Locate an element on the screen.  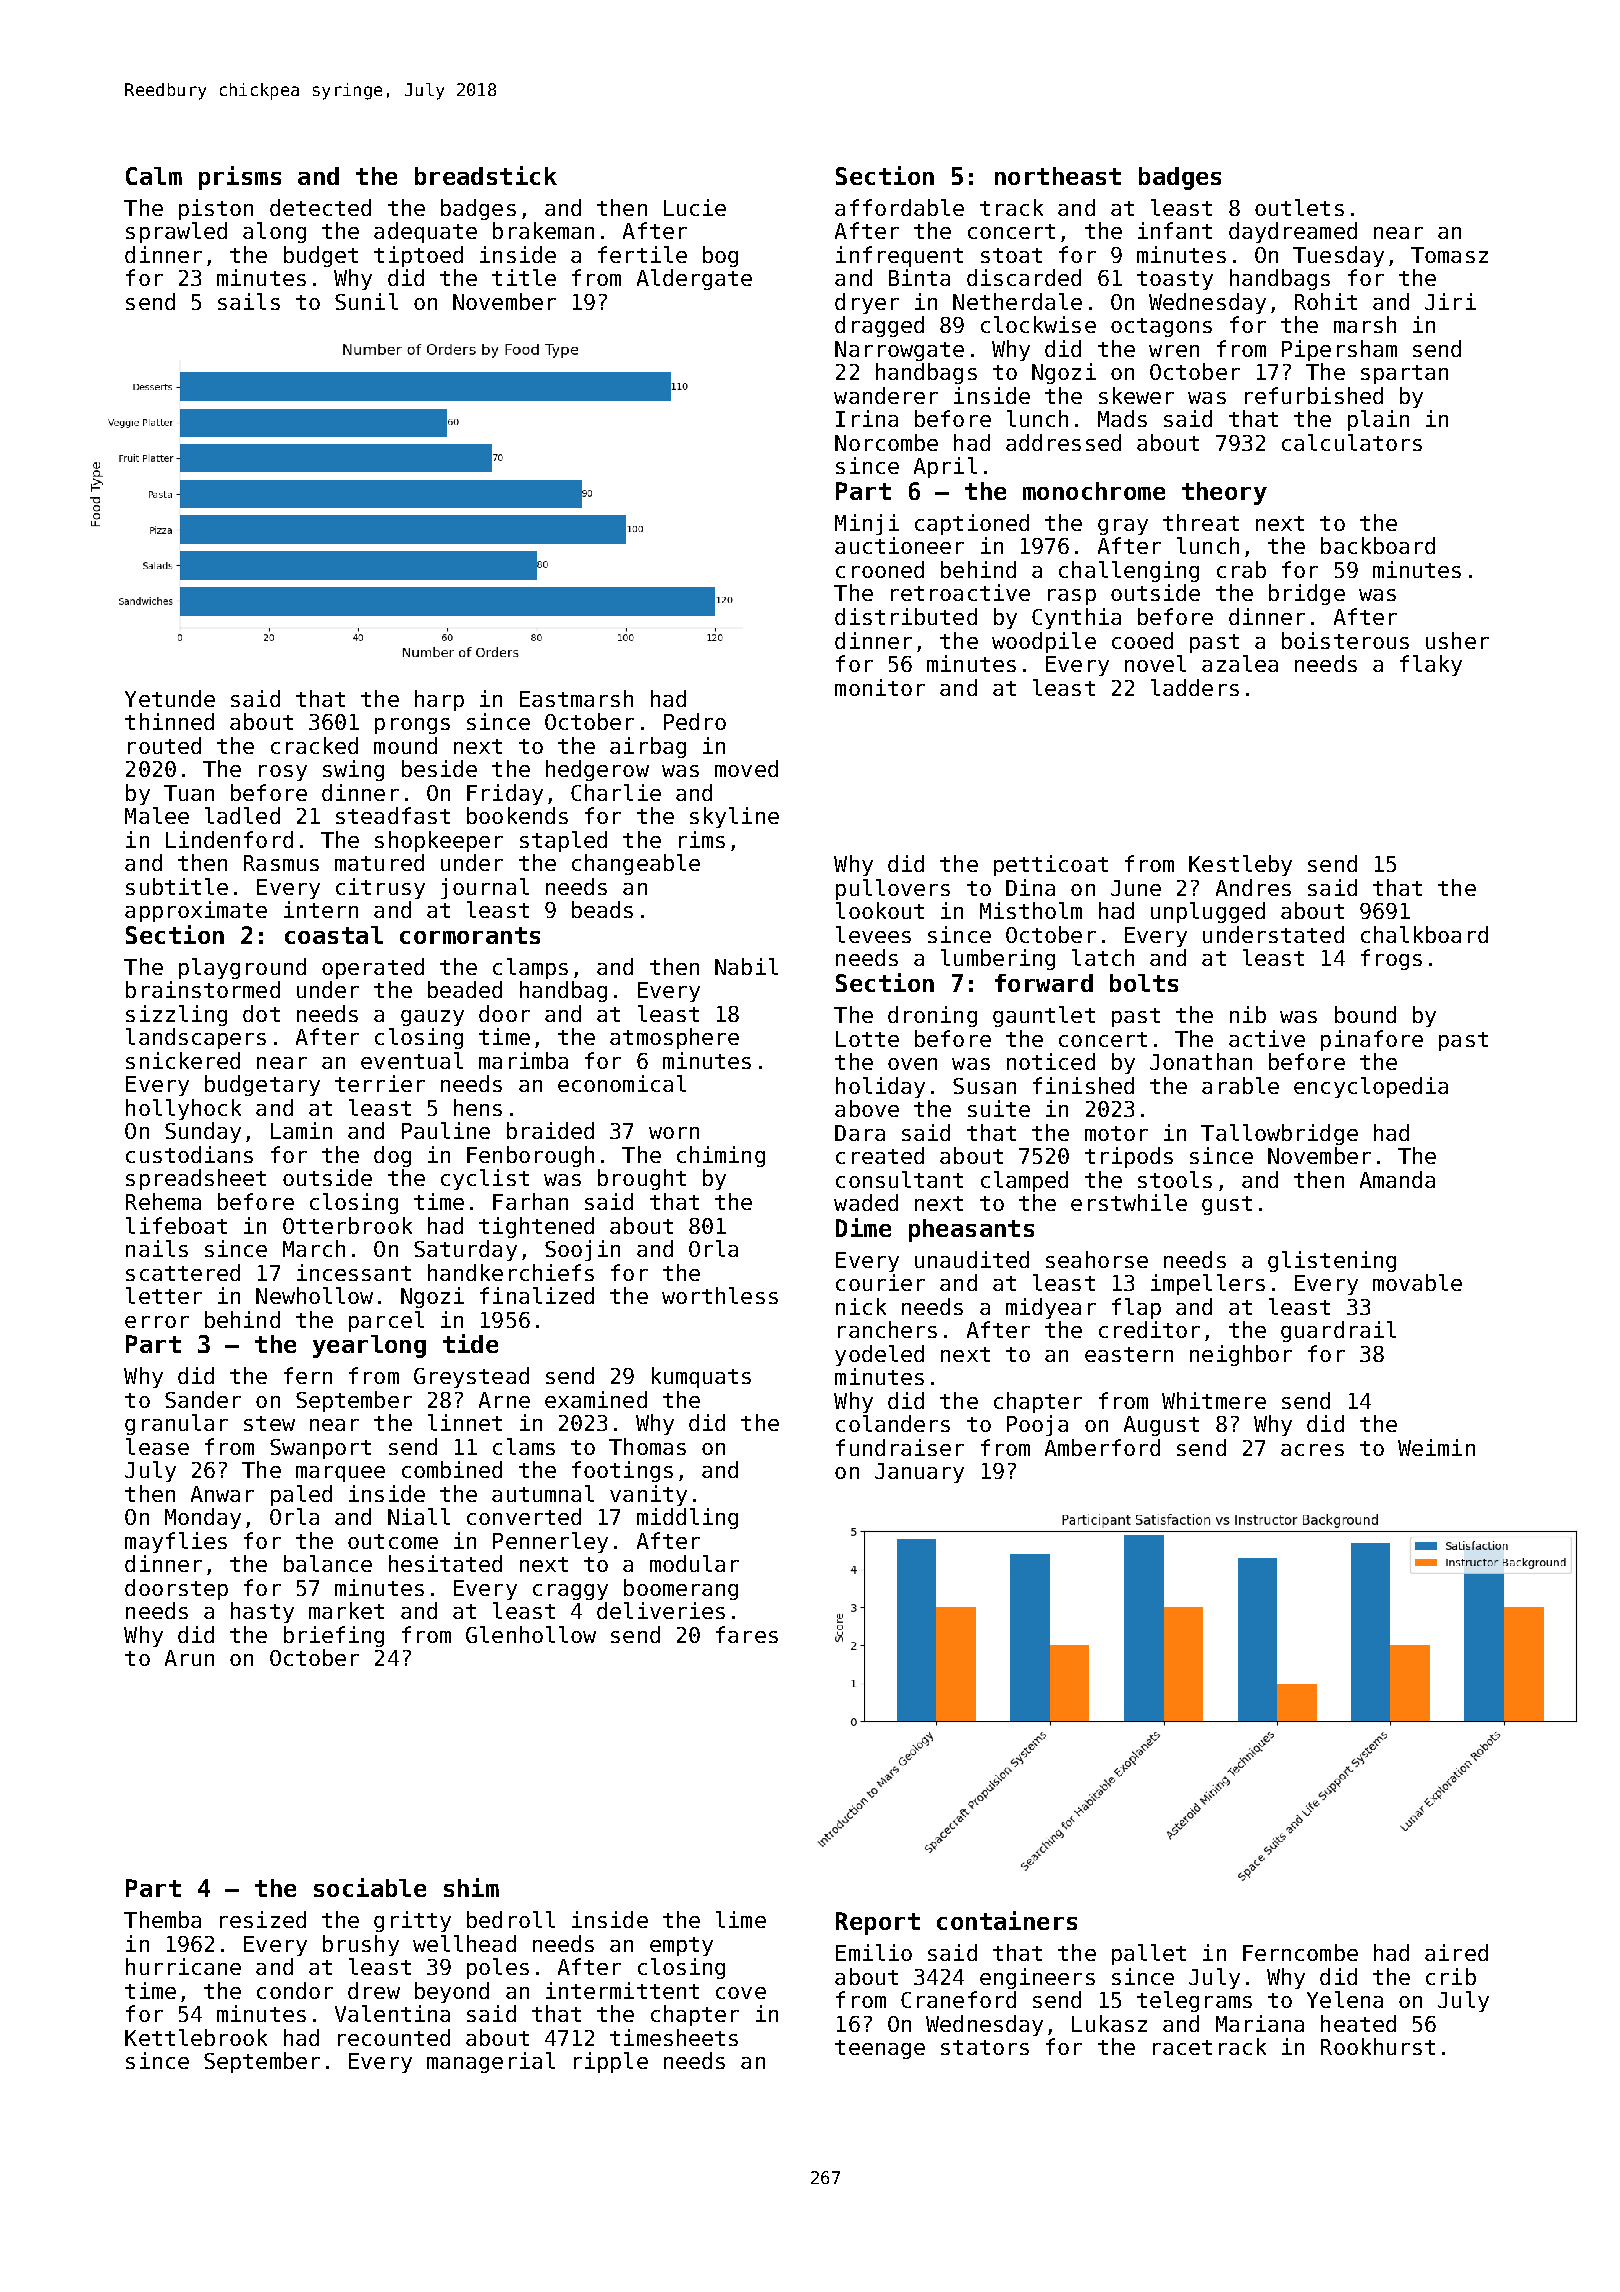
northeast is located at coordinates (1058, 176).
